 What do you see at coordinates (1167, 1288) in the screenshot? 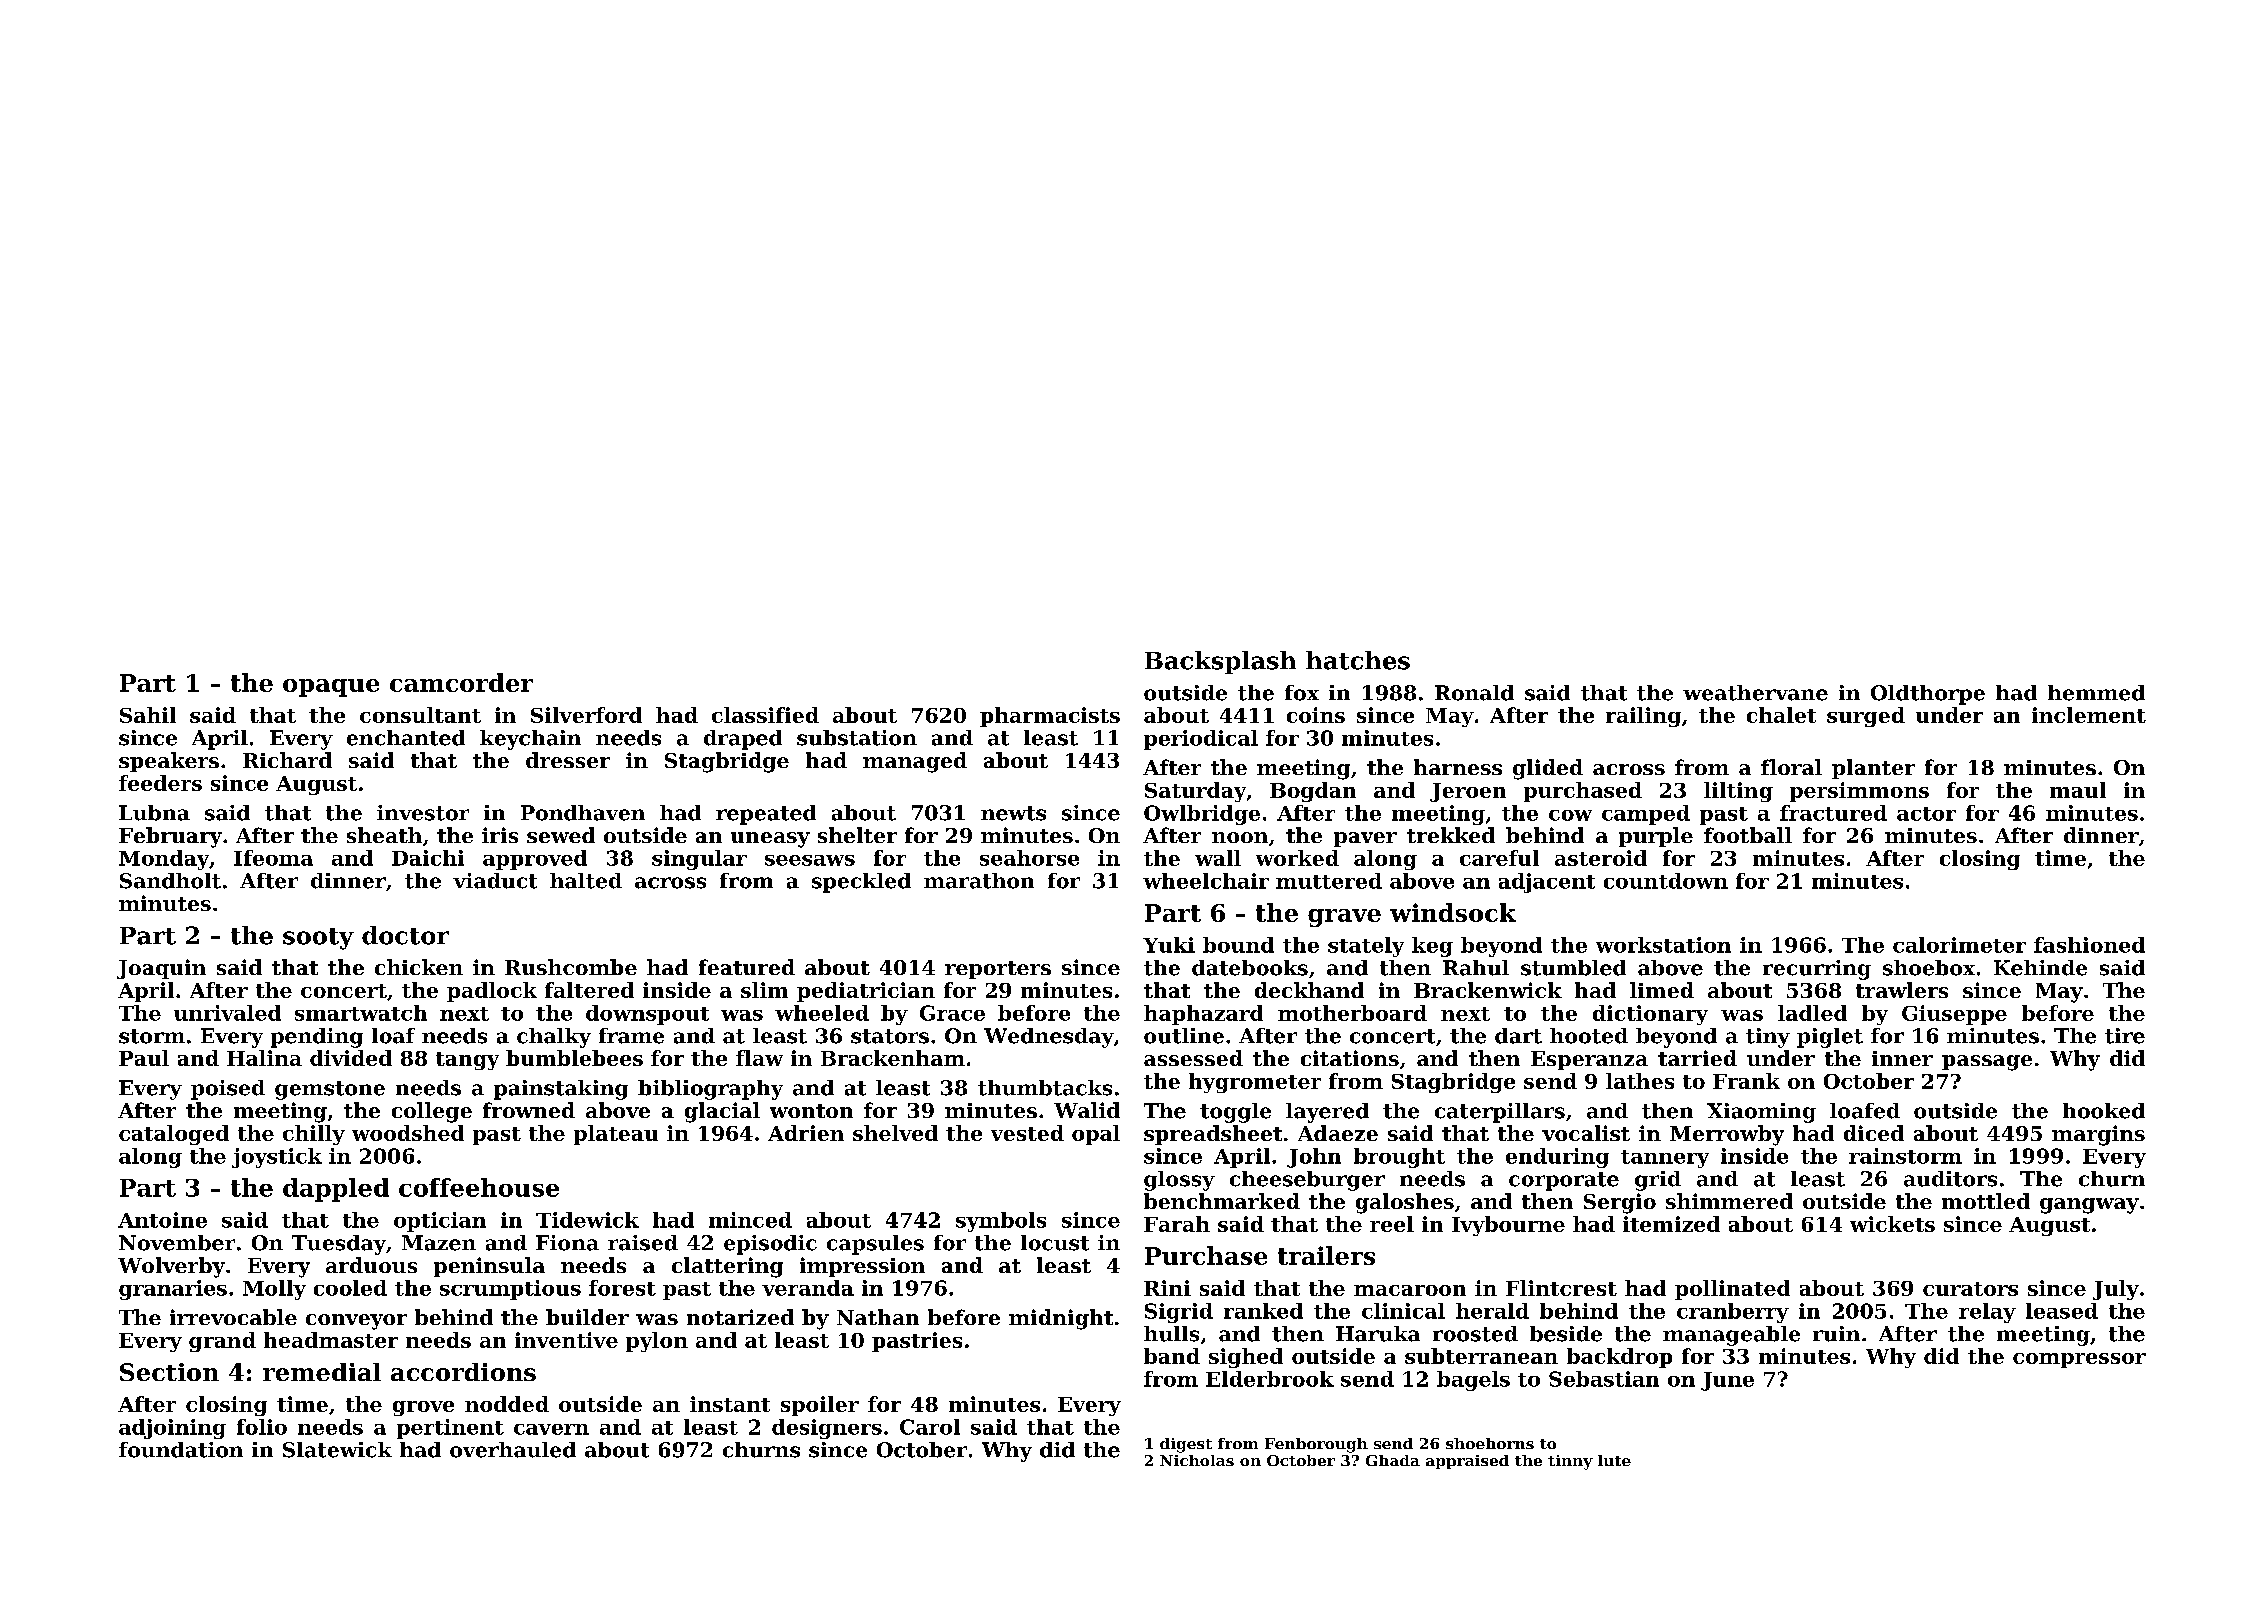
I see `Rini` at bounding box center [1167, 1288].
